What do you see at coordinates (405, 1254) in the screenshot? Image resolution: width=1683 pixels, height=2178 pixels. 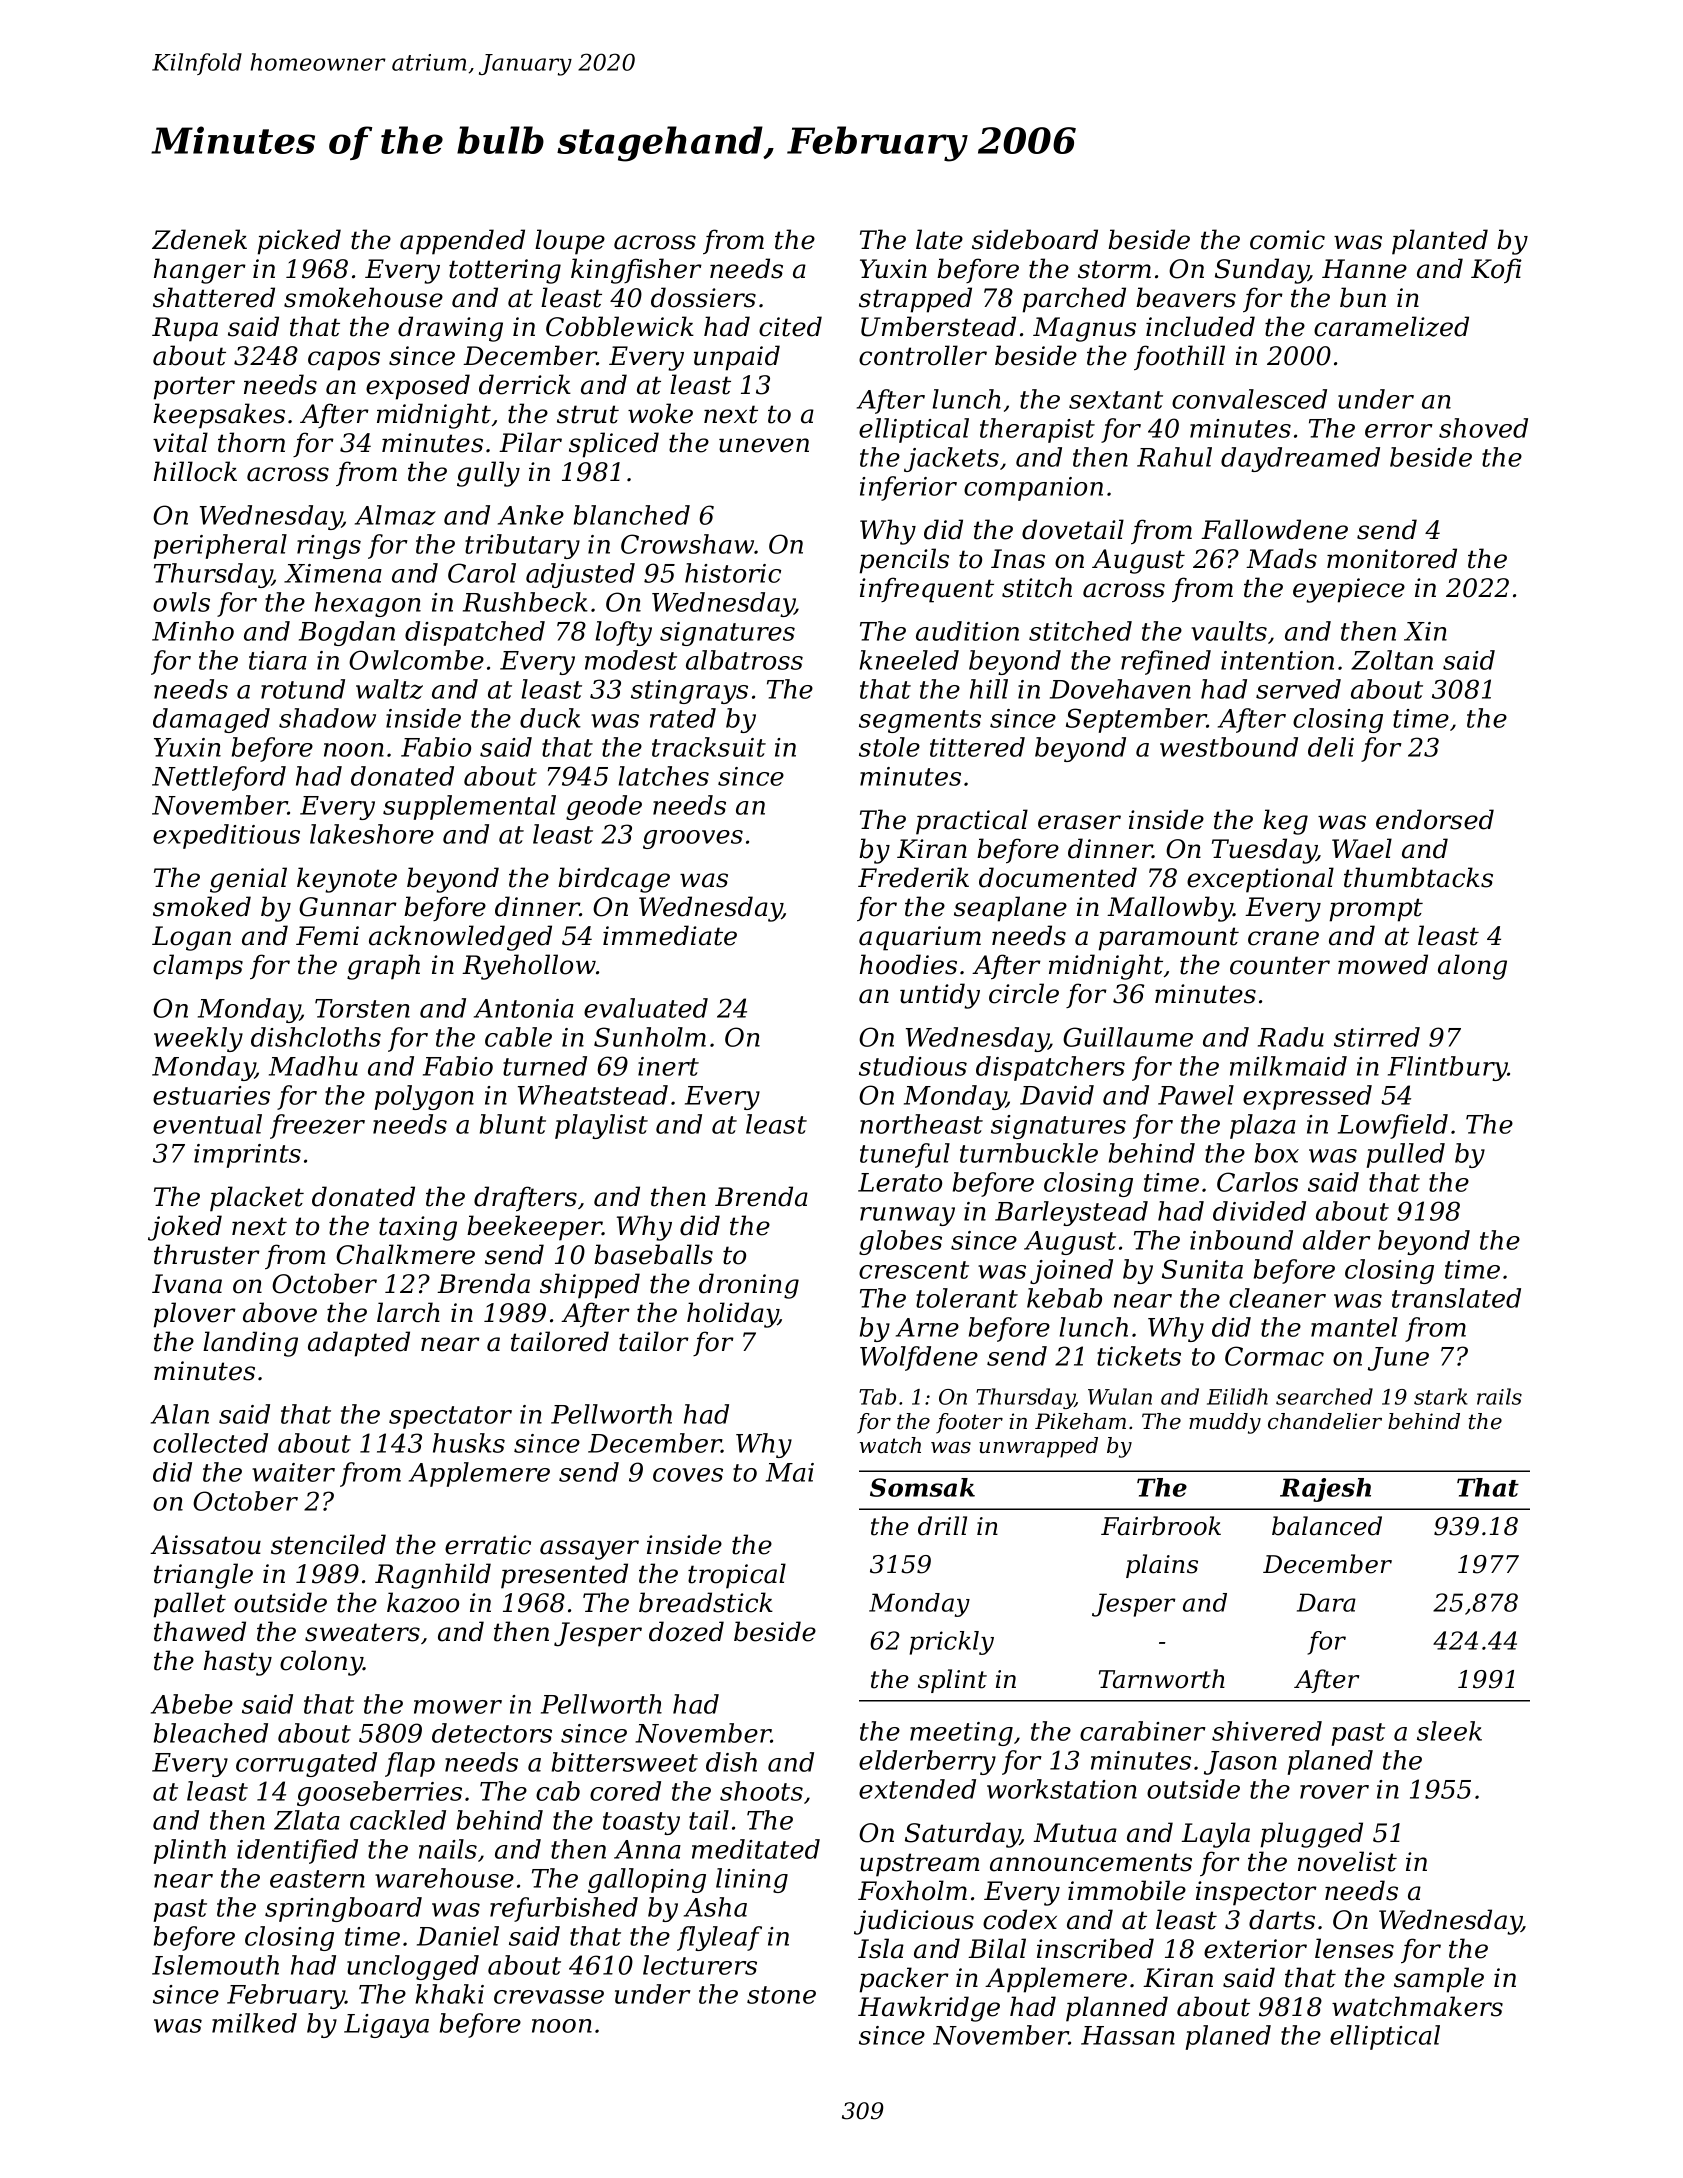 I see `Chalkmere` at bounding box center [405, 1254].
